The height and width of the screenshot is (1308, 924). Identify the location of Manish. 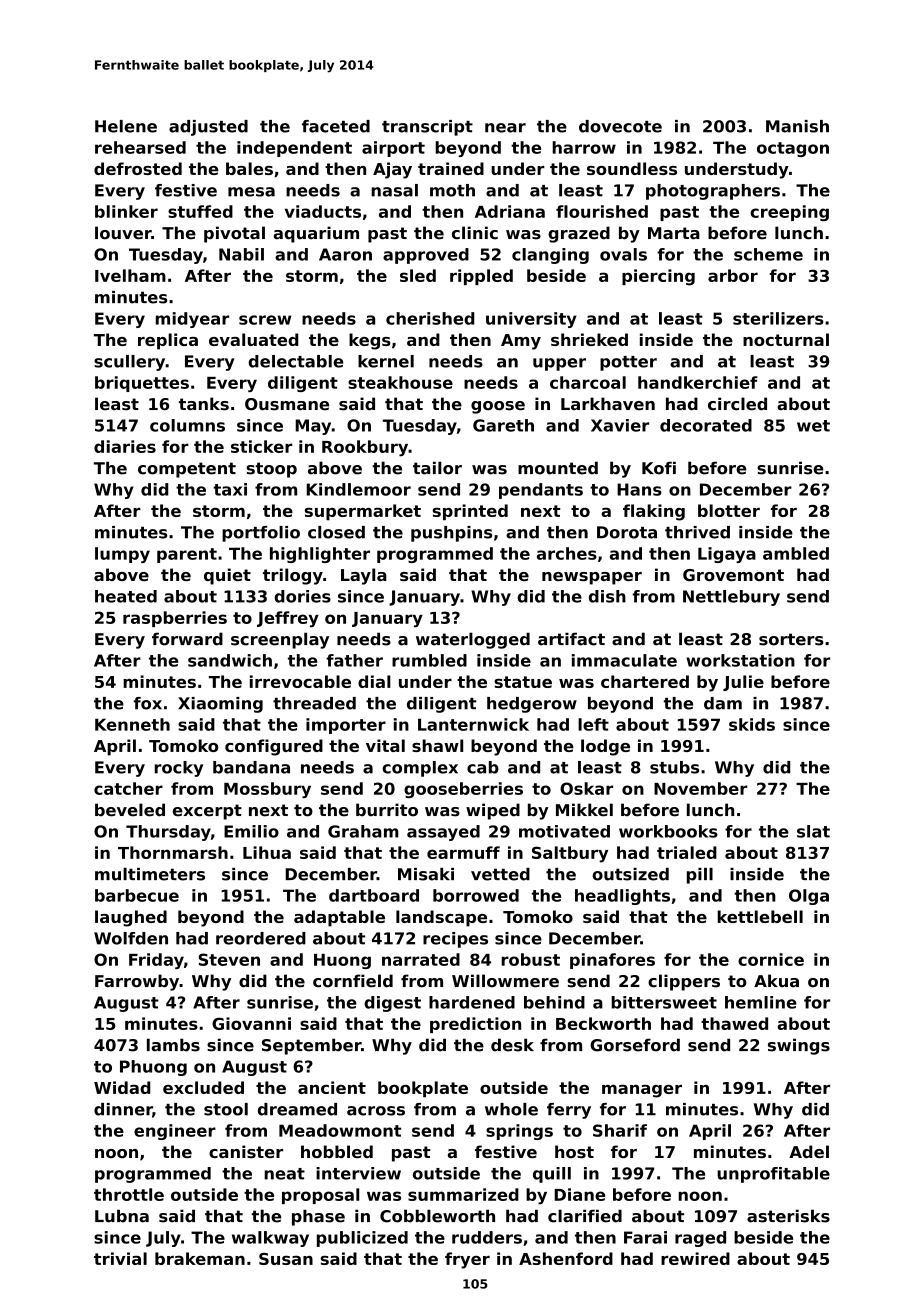
(797, 126).
